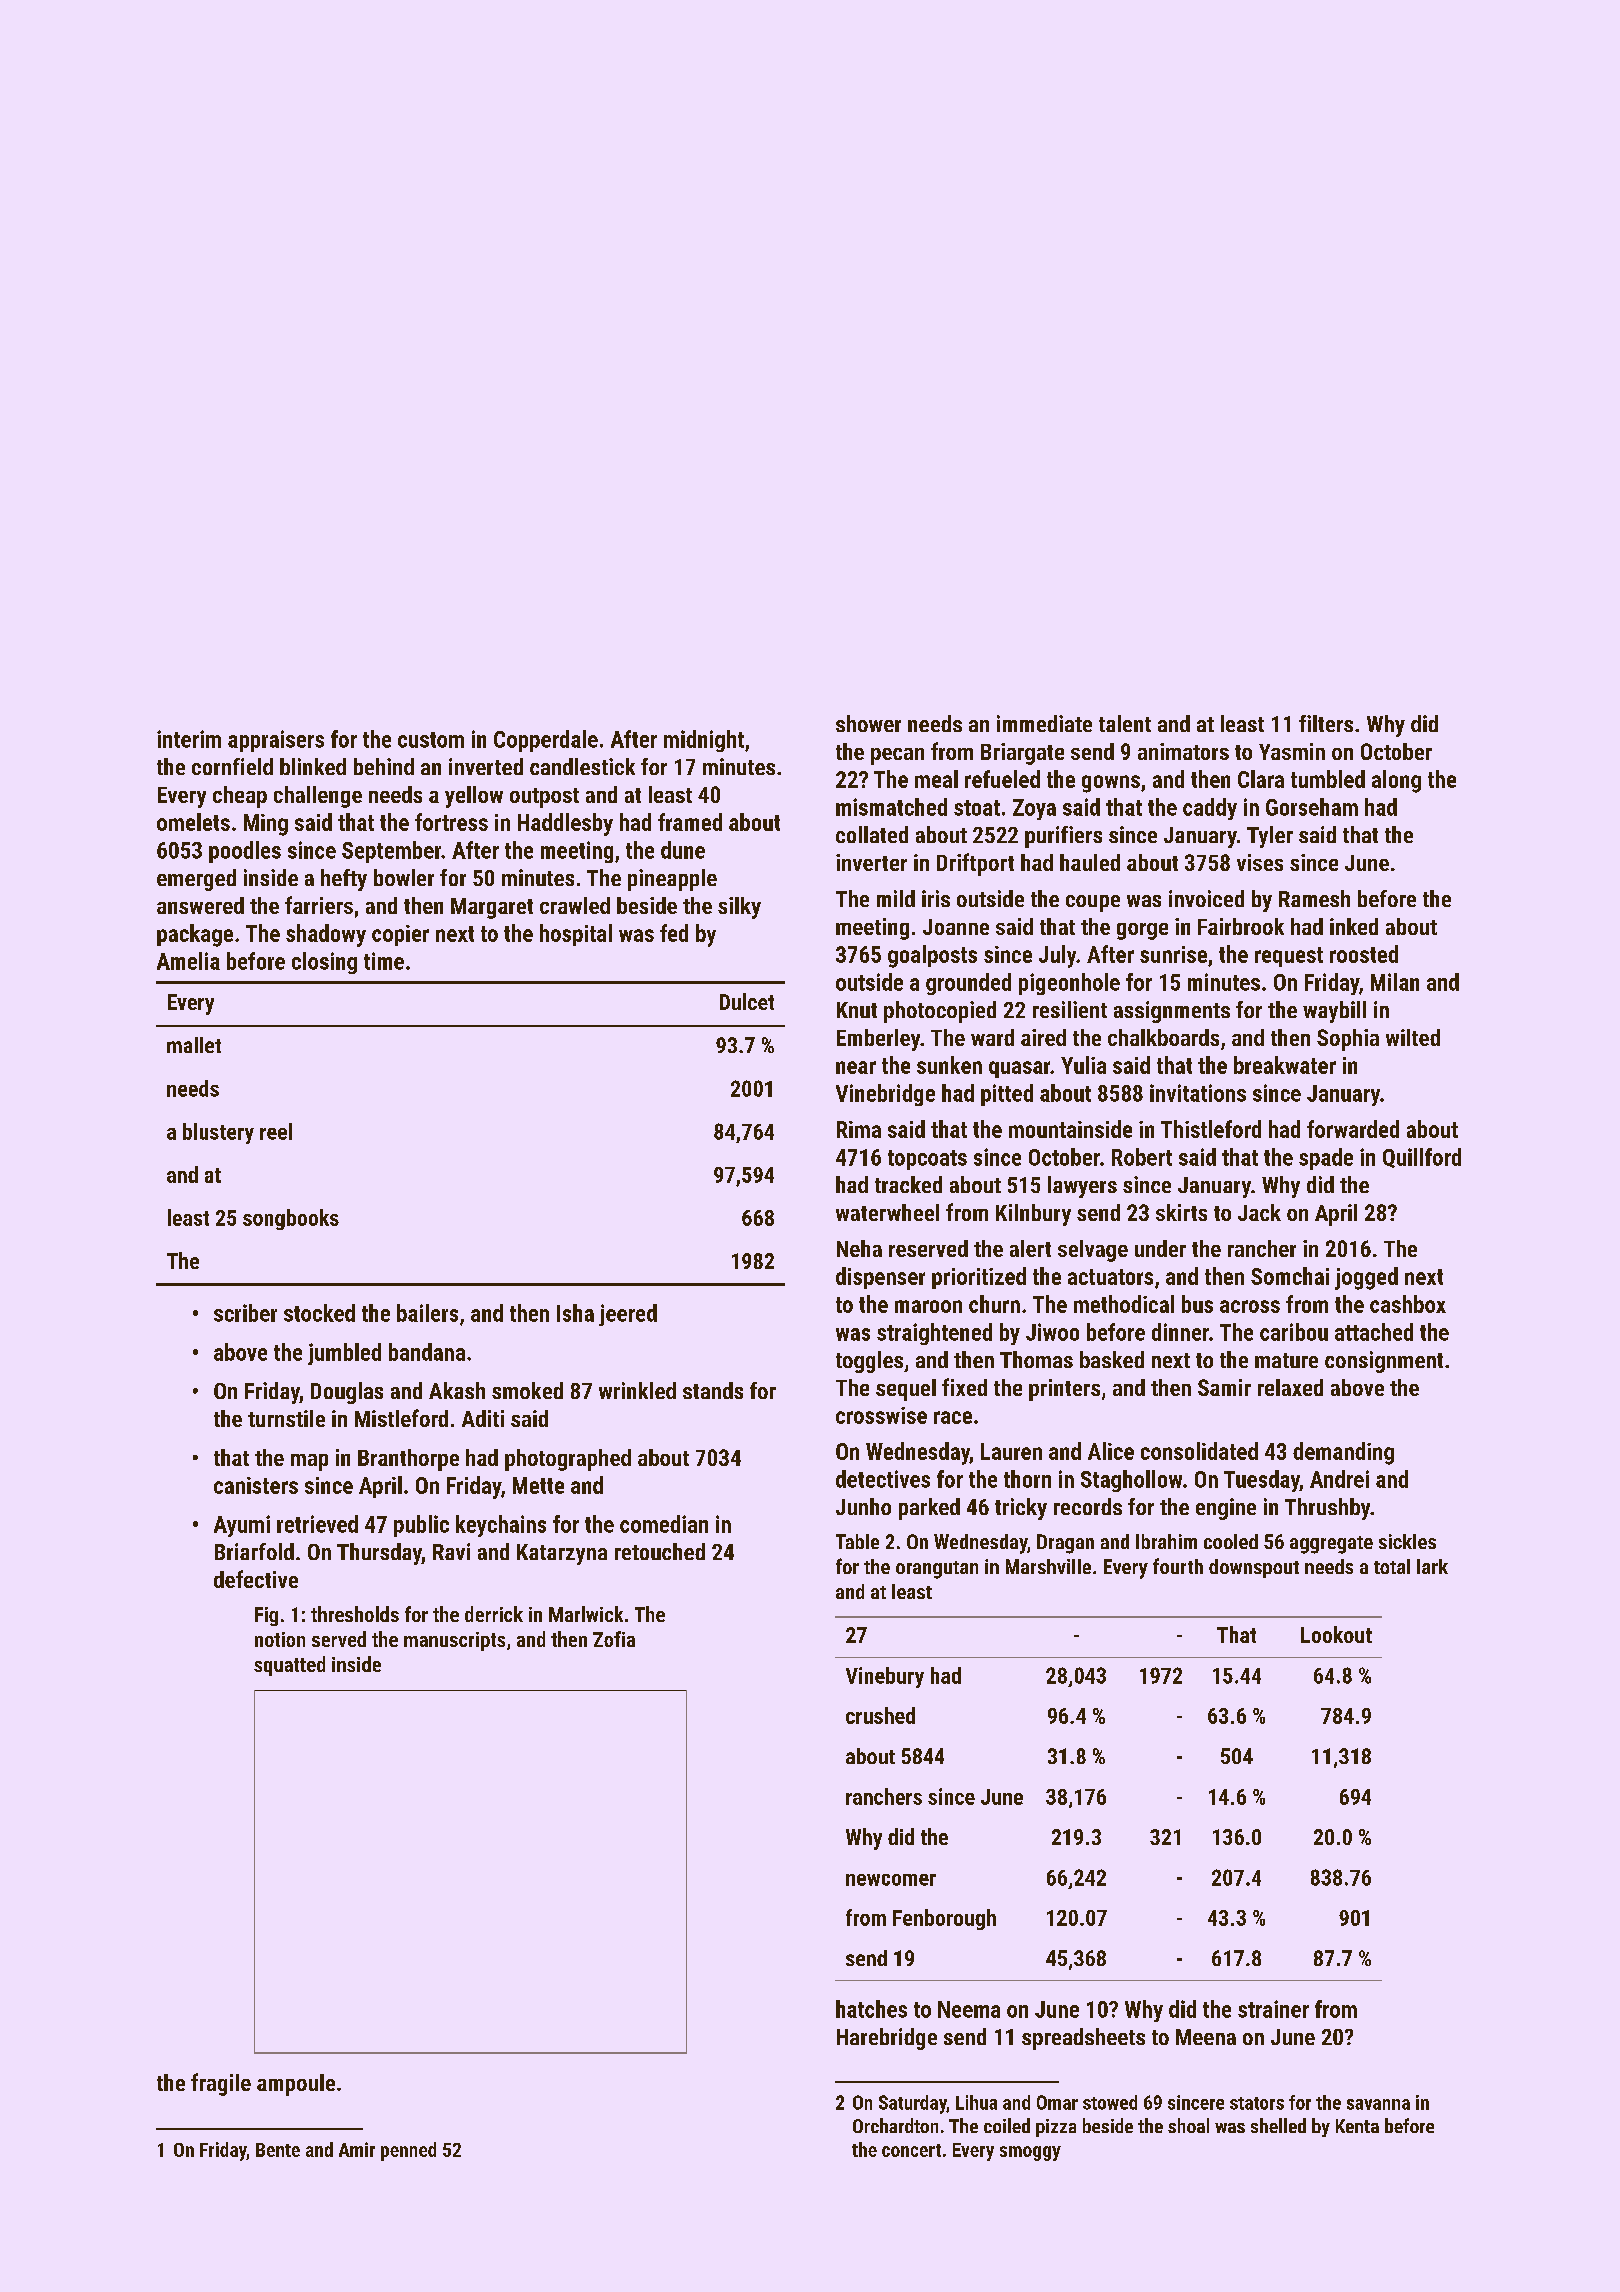 The width and height of the screenshot is (1620, 2292). I want to click on stoat, so click(977, 808).
